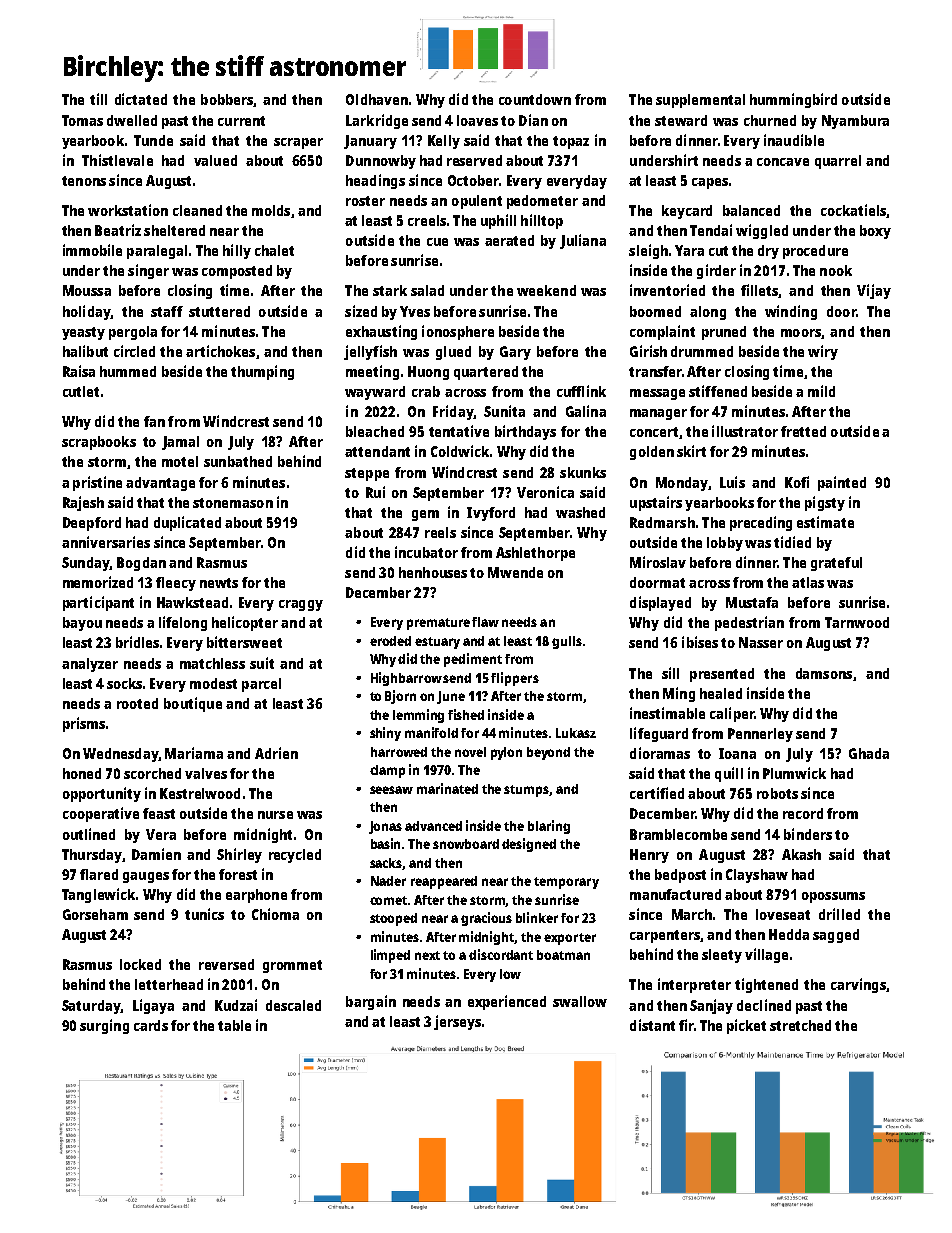 The image size is (952, 1233). Describe the element at coordinates (700, 101) in the screenshot. I see `supplemental` at that location.
